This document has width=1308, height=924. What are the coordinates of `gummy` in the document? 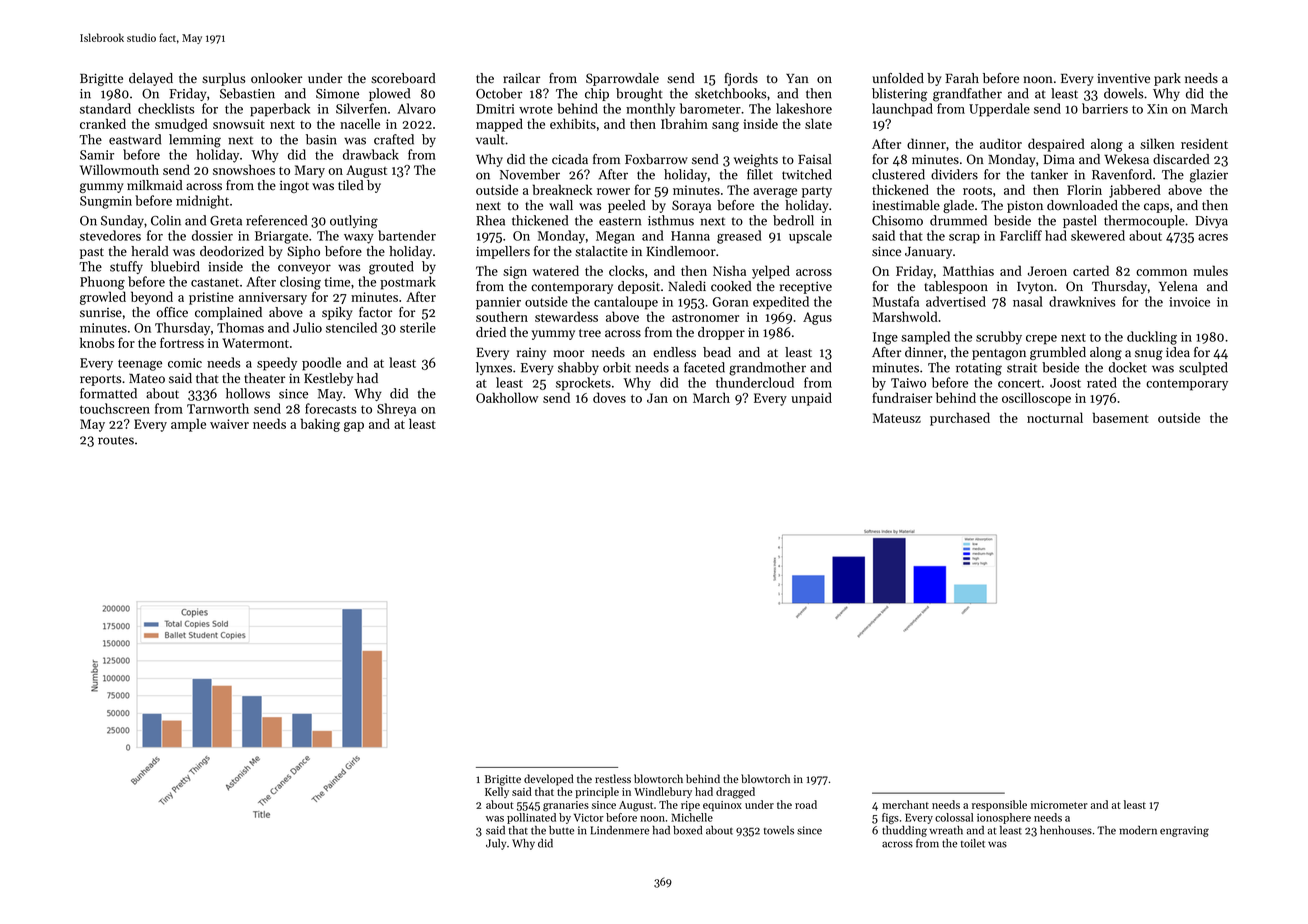 It's located at (102, 188).
